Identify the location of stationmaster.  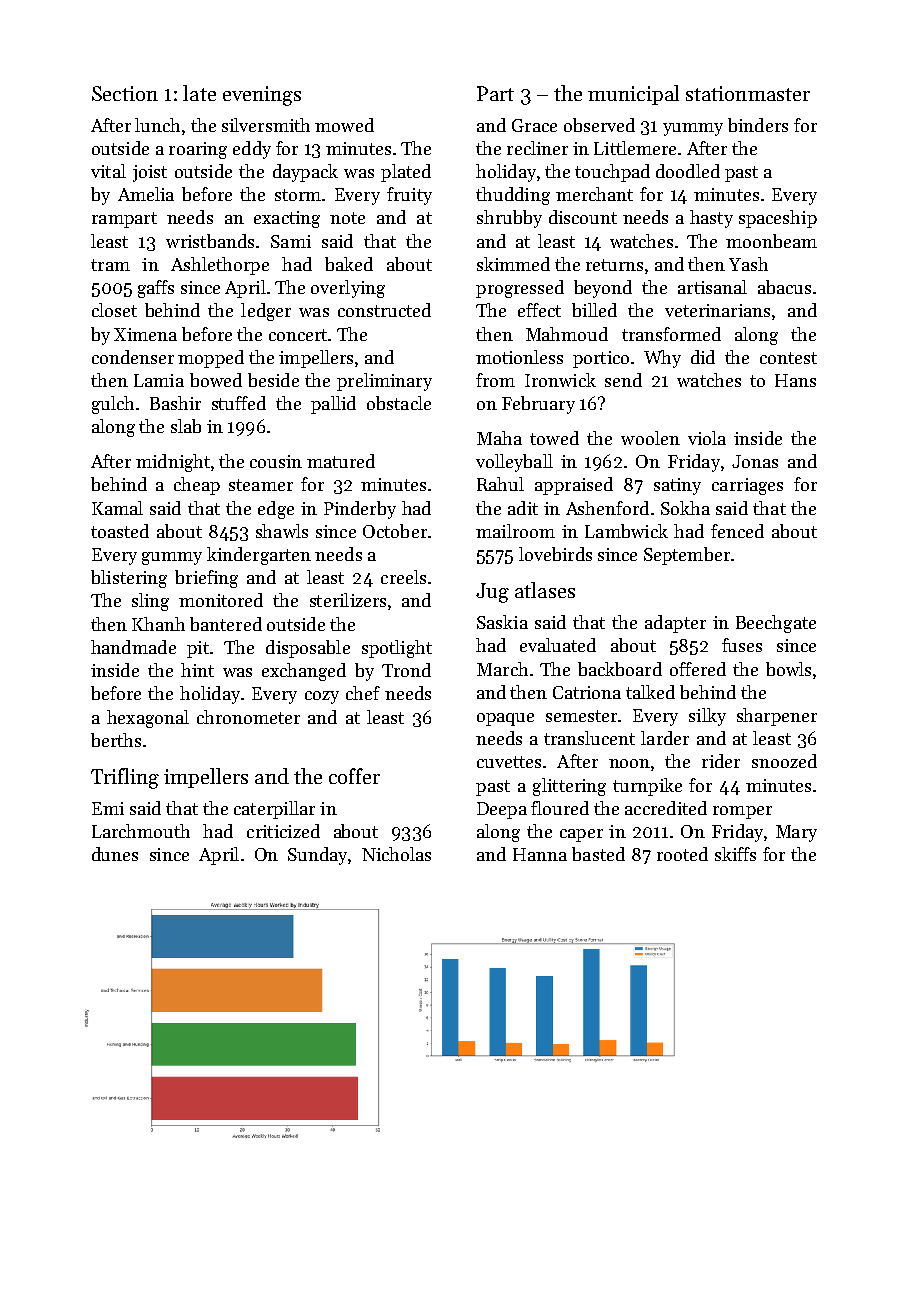
(748, 93).
